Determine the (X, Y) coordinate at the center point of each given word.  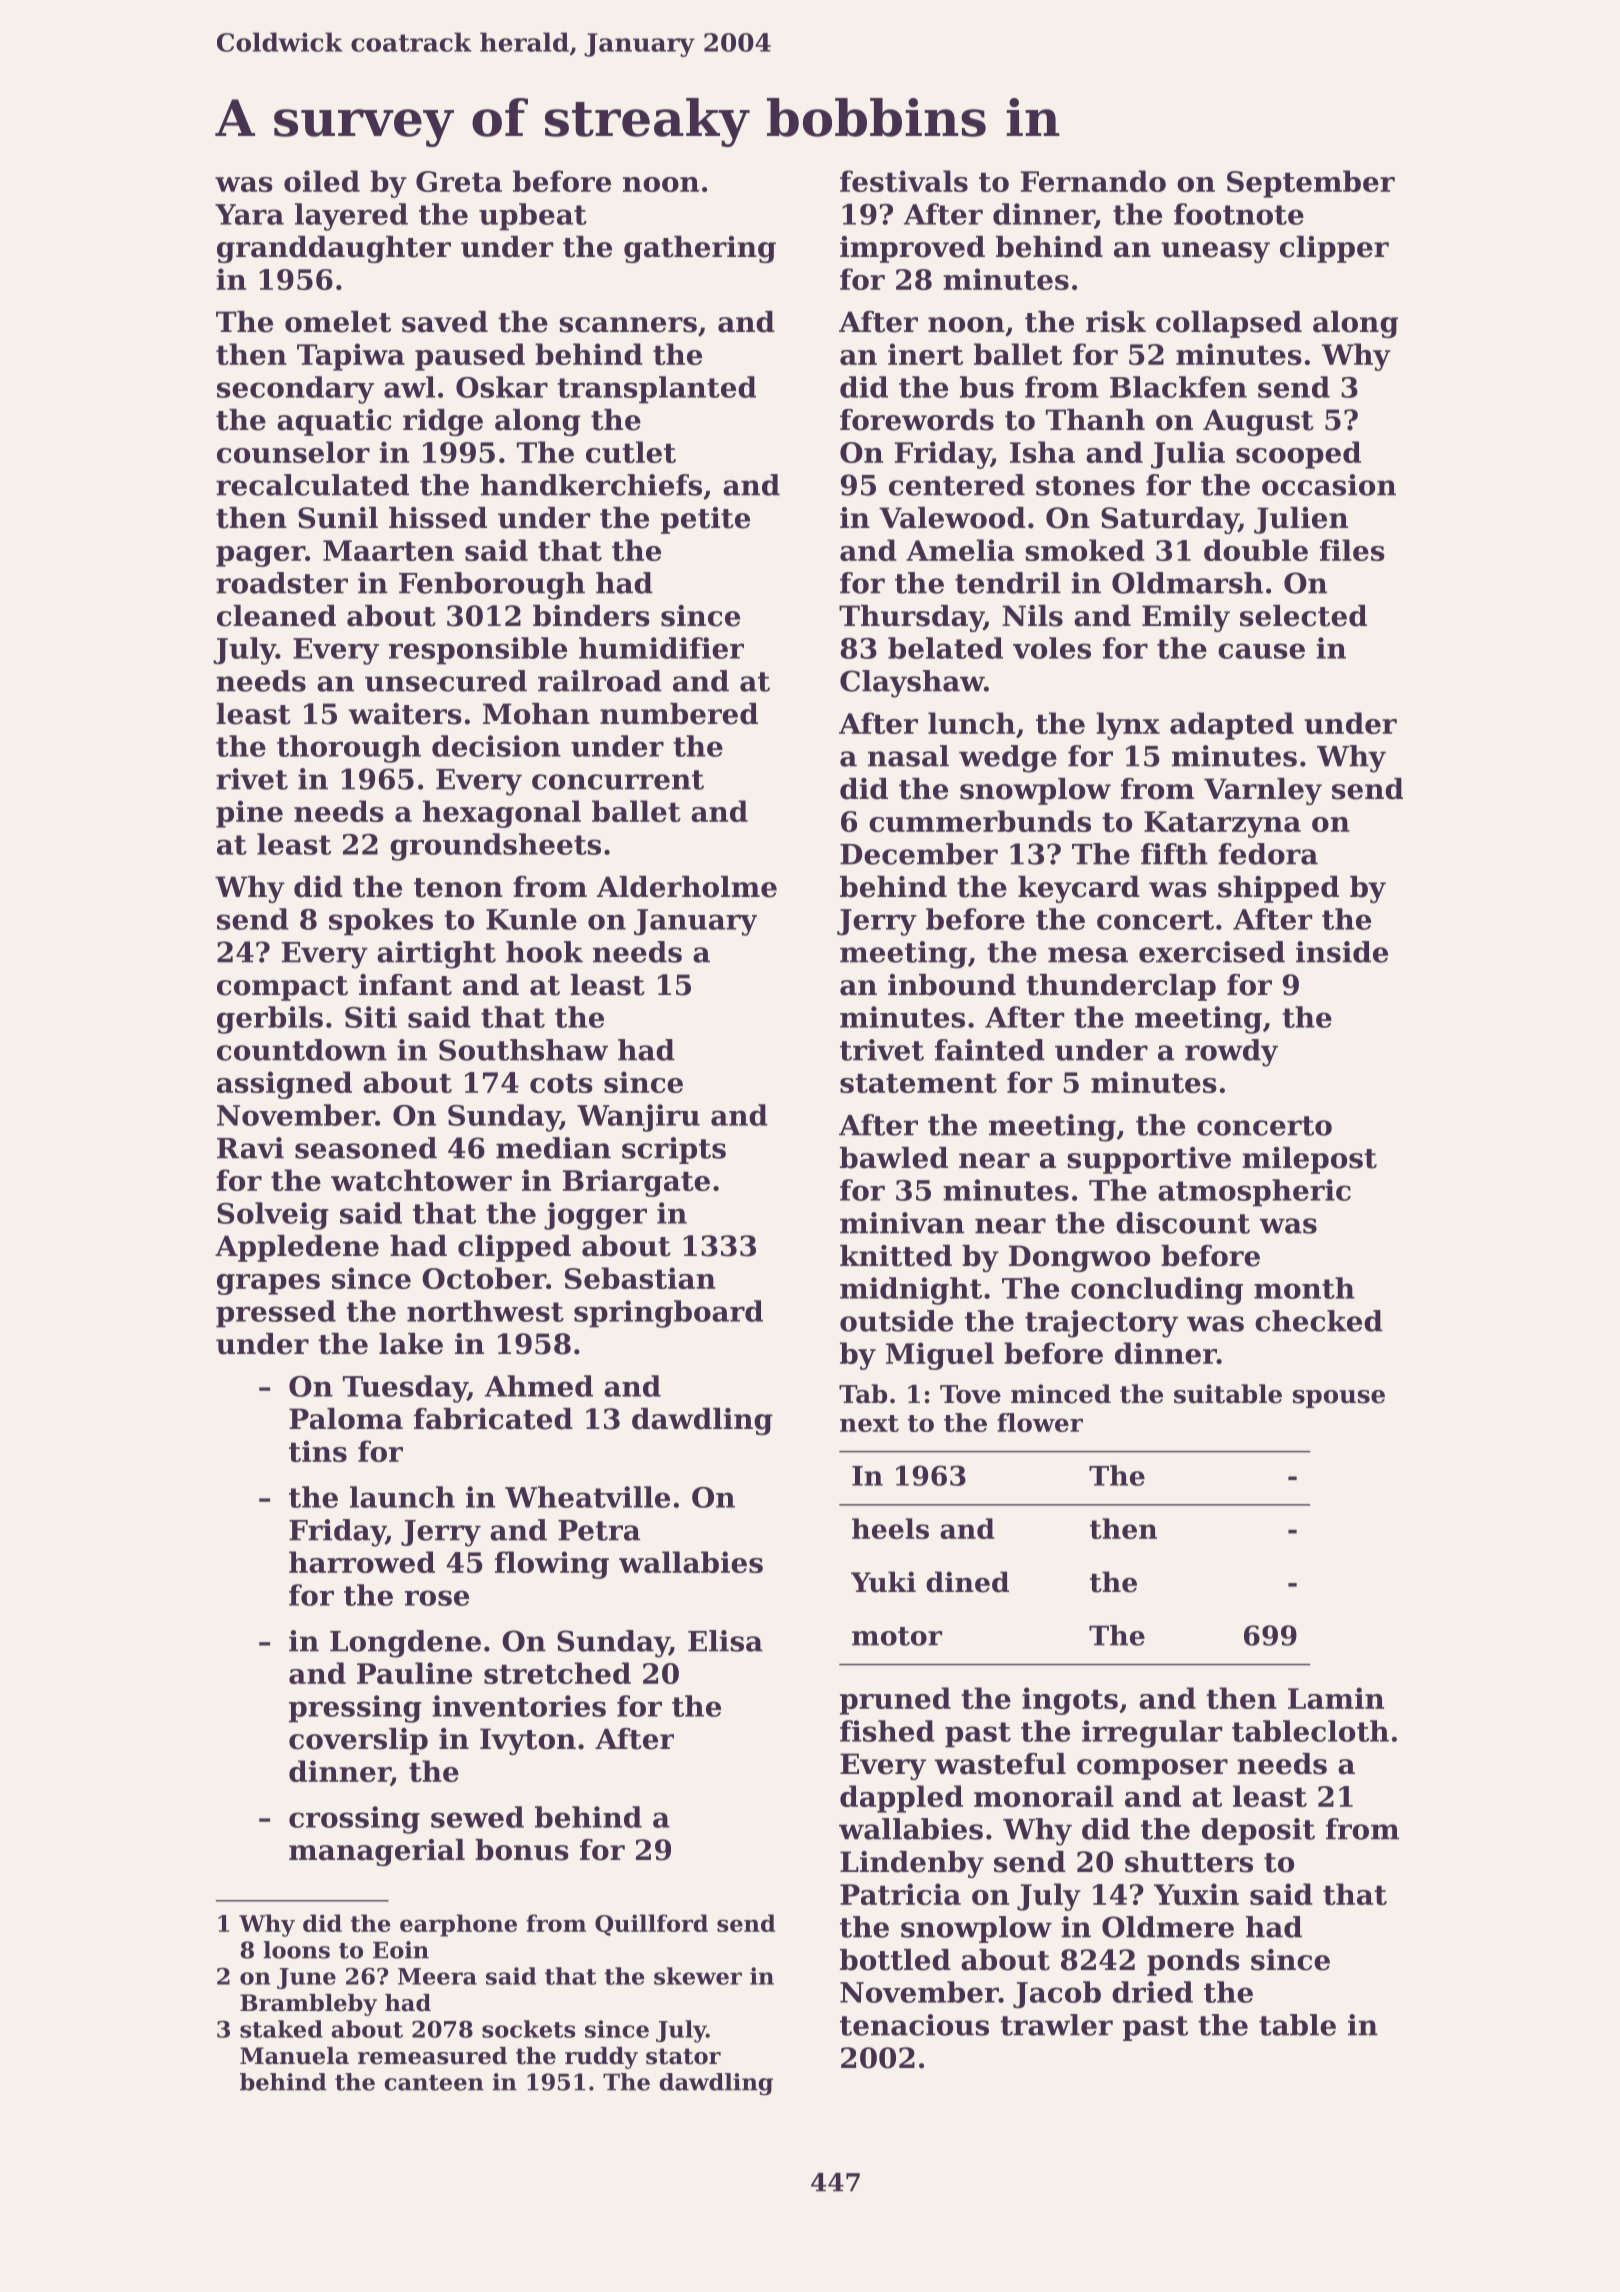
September (1311, 184)
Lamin (1336, 1698)
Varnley (1263, 791)
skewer (698, 1976)
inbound (952, 985)
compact (282, 988)
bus (987, 387)
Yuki (883, 1582)
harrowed (362, 1562)
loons (297, 1950)
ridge (443, 422)
